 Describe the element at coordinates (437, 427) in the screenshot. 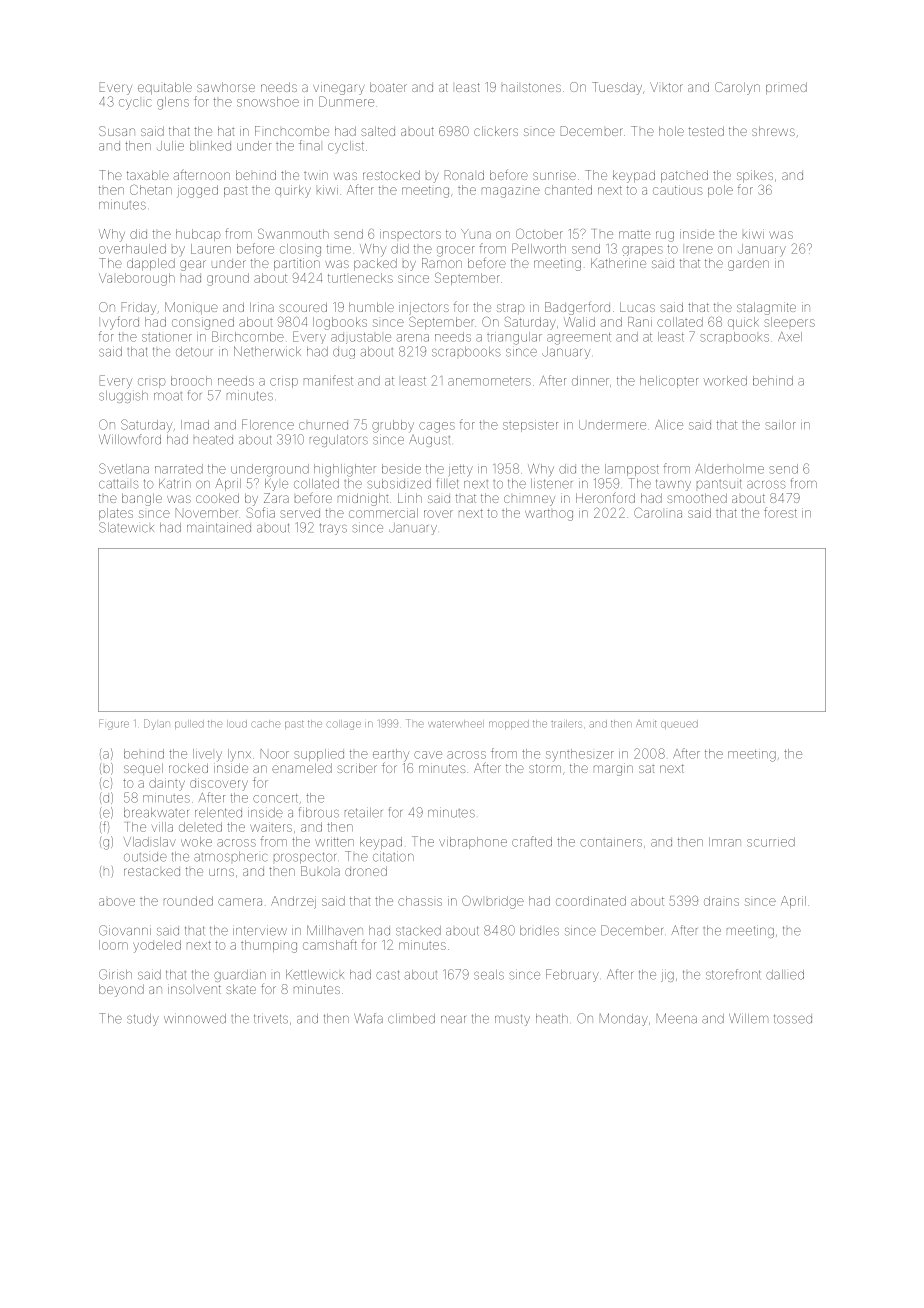

I see `cages` at that location.
